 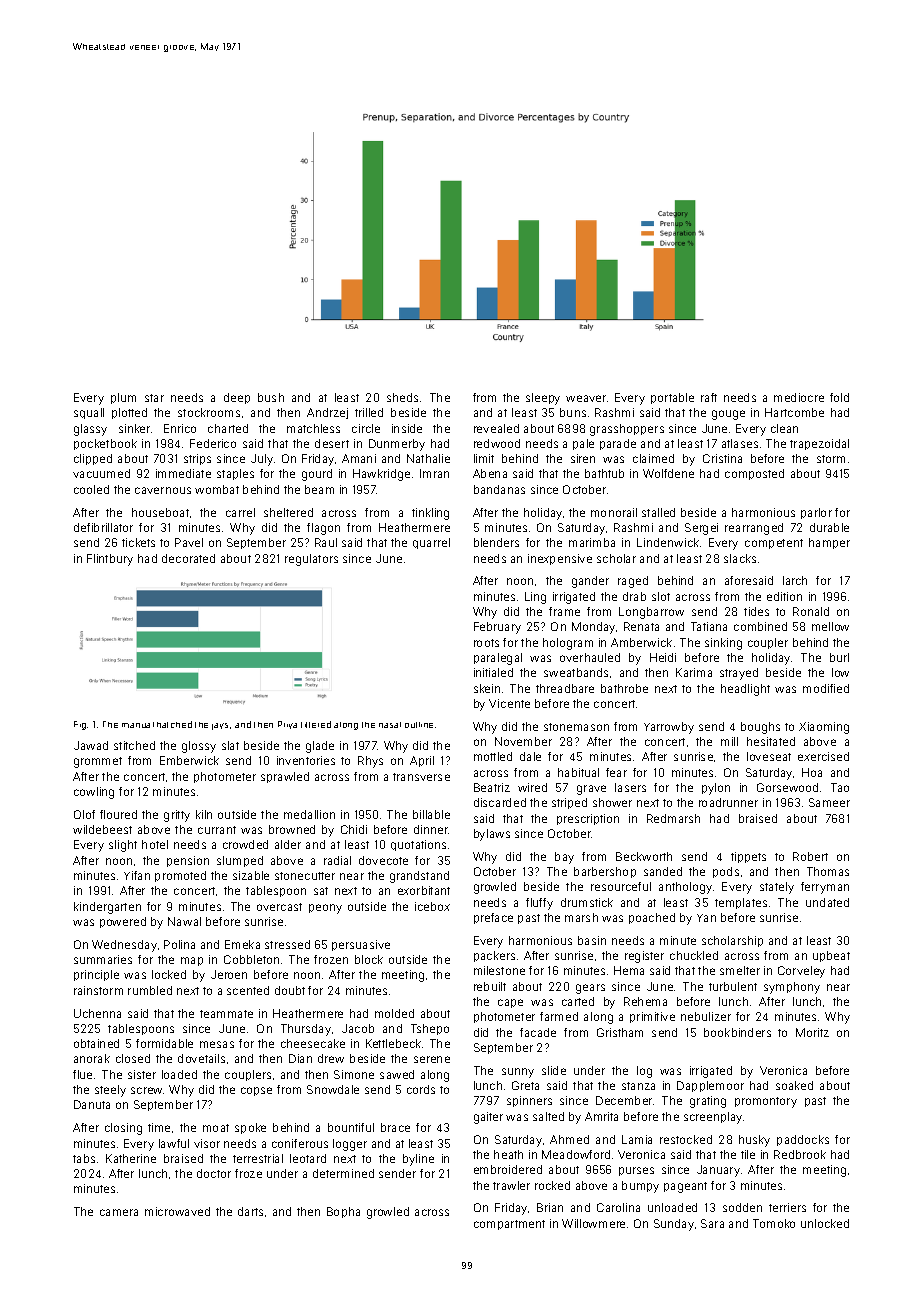 I want to click on quotations, so click(x=418, y=845).
